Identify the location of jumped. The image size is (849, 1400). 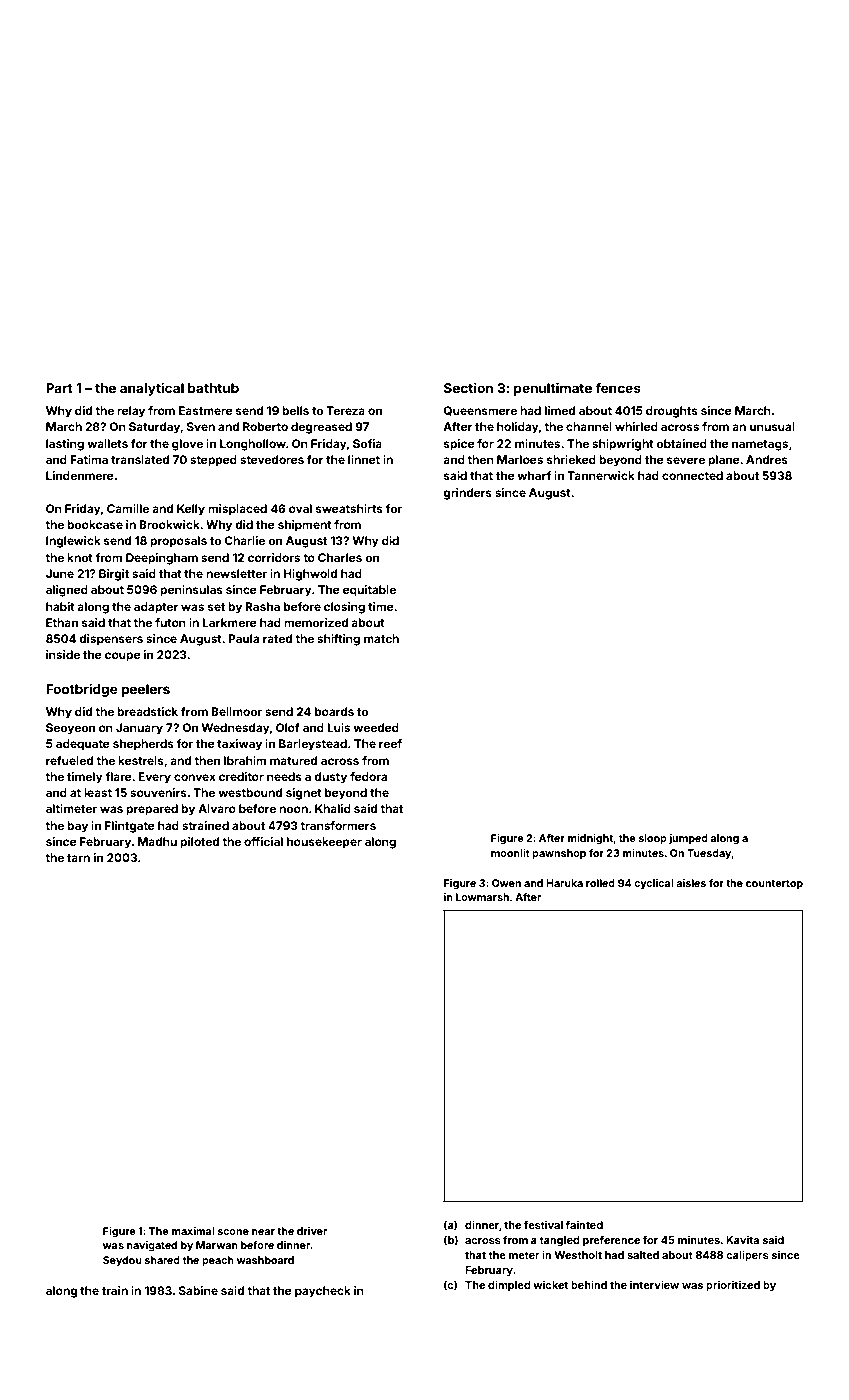
(688, 839).
